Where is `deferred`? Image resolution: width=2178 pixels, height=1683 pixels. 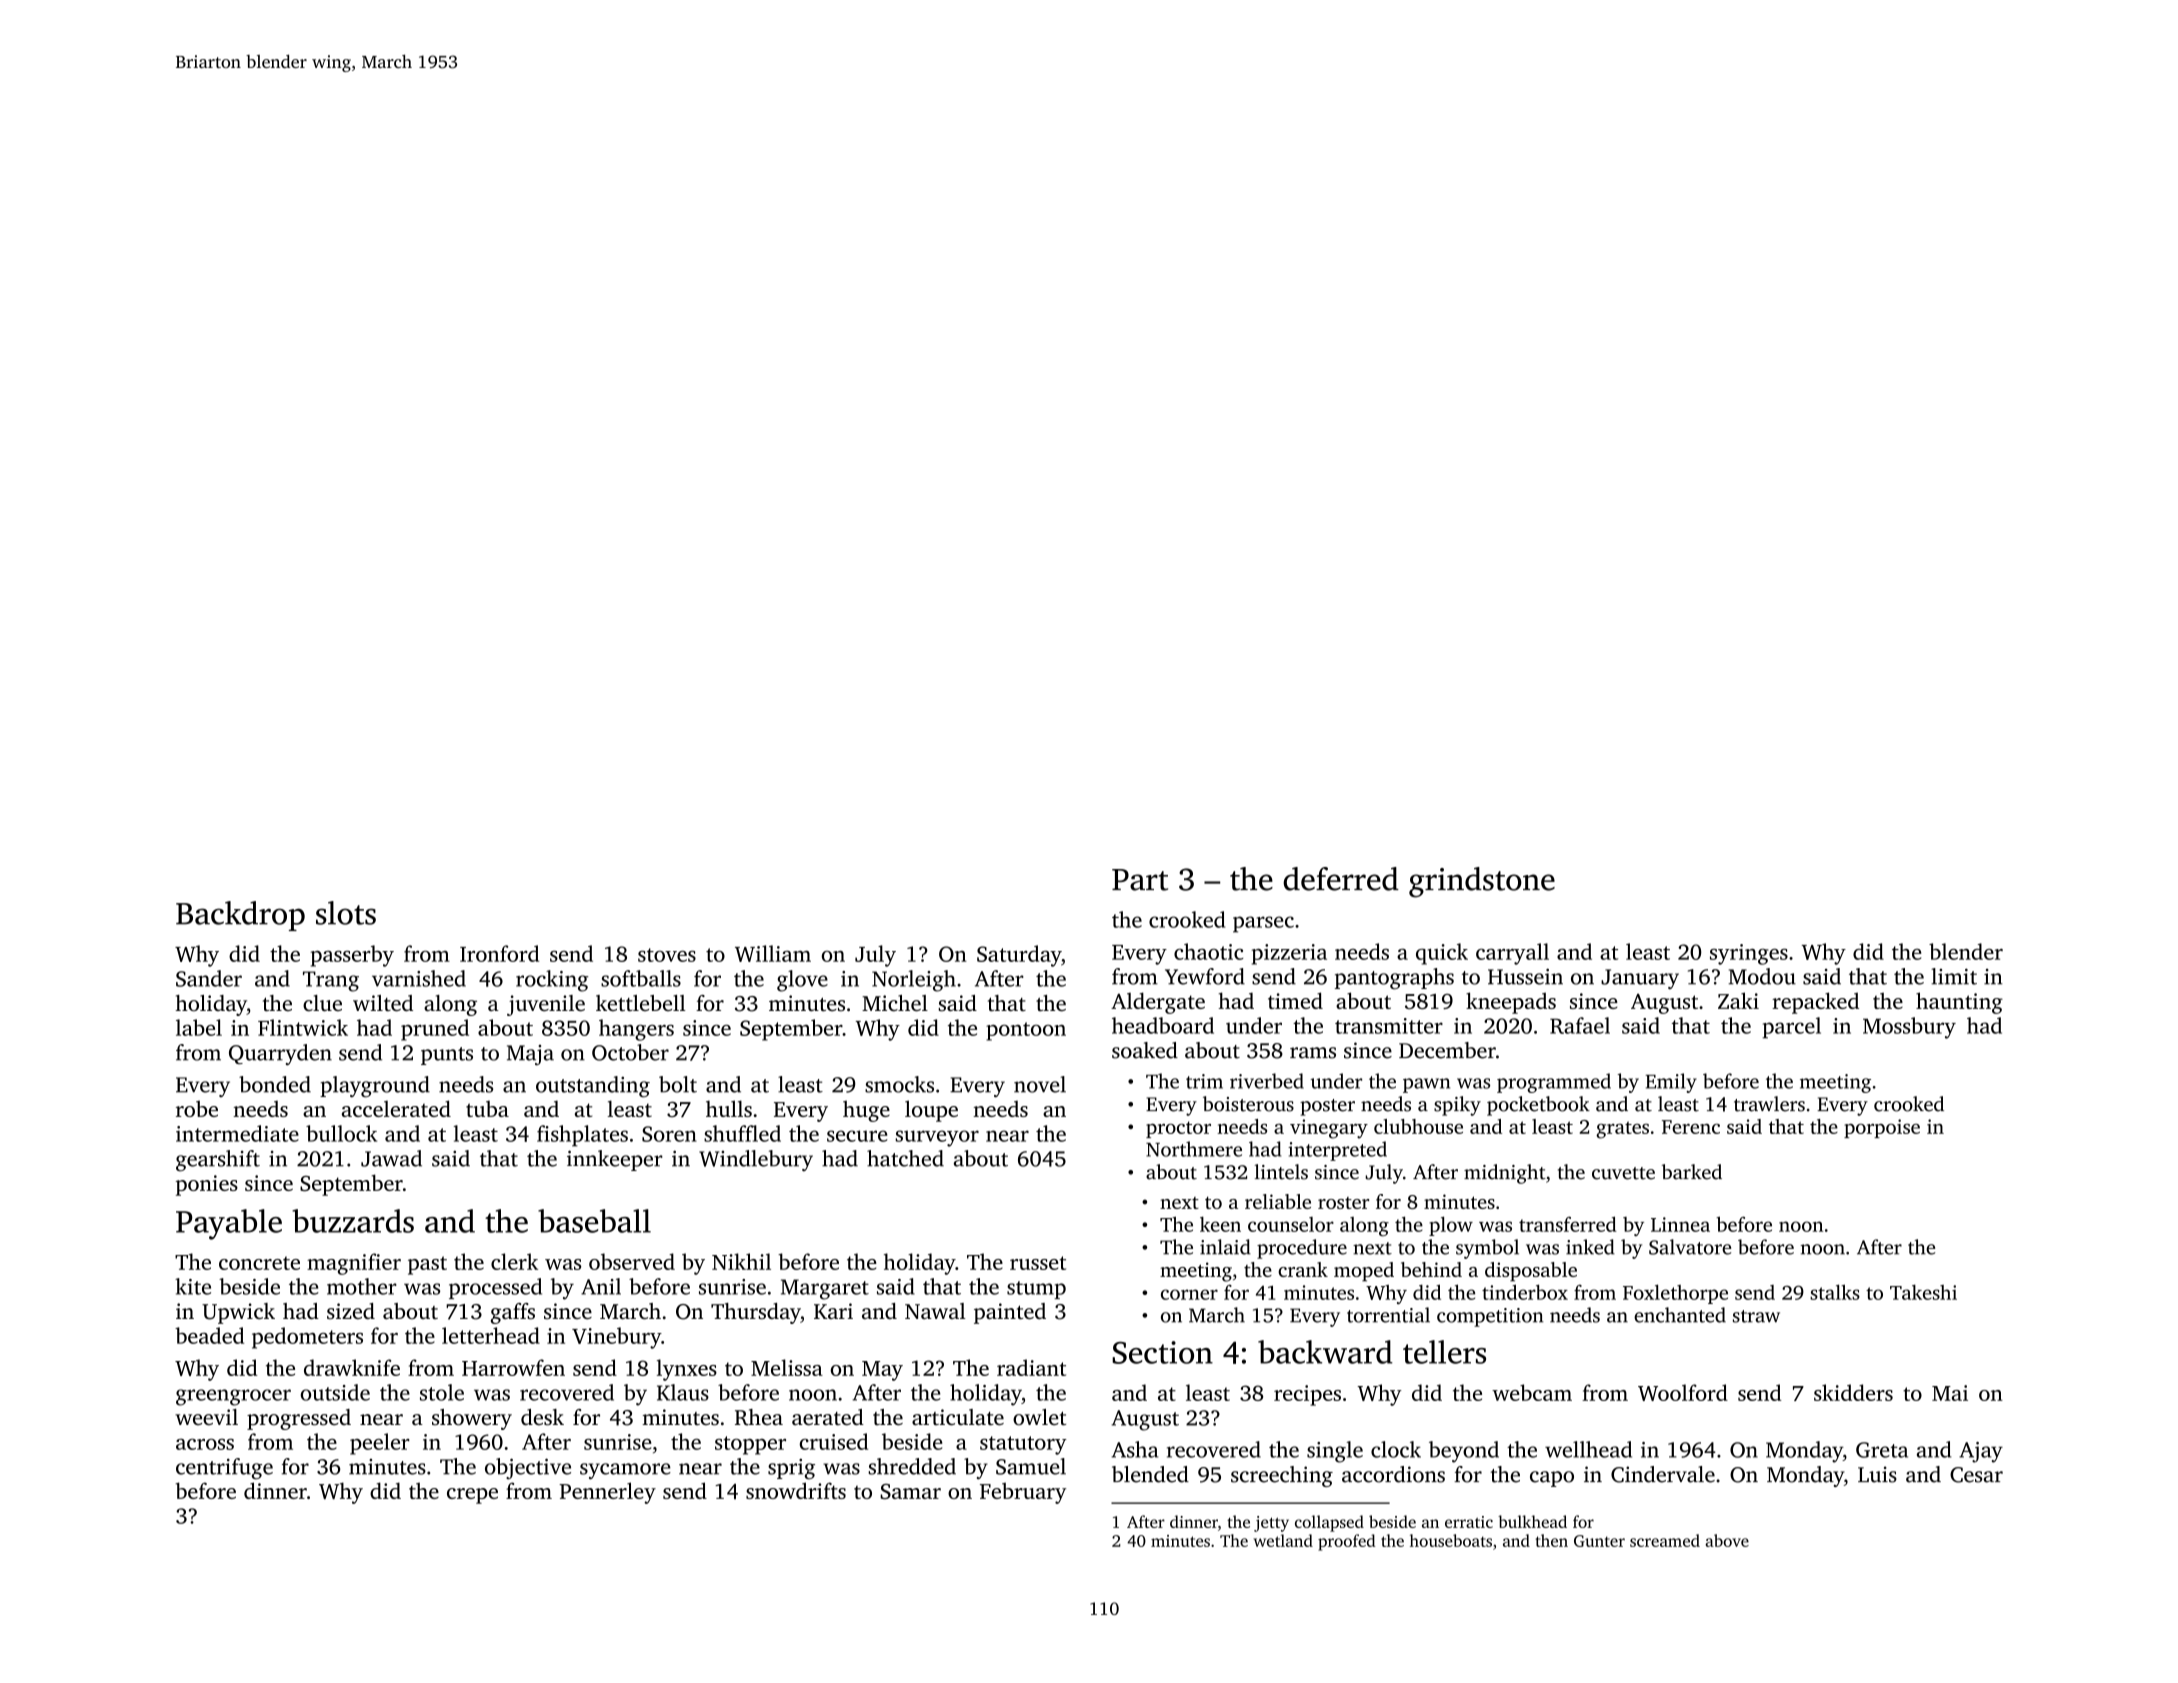
deferred is located at coordinates (1341, 879).
